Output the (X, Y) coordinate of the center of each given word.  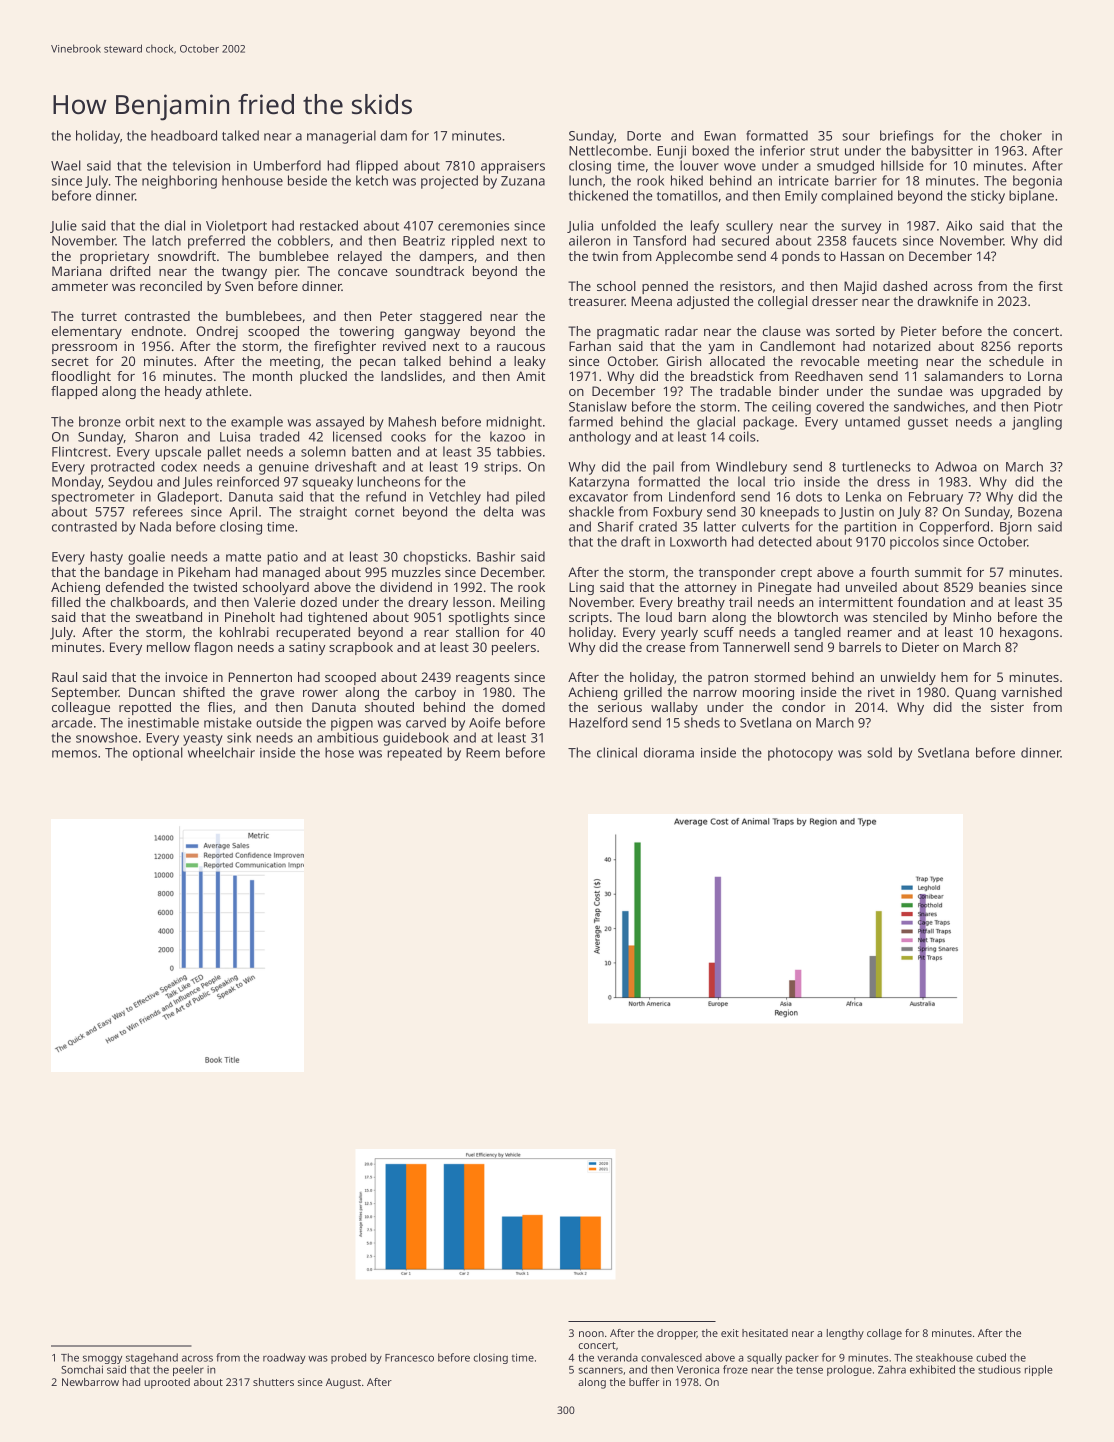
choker (1021, 135)
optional (158, 754)
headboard (184, 135)
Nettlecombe (608, 150)
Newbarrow (90, 1382)
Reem (483, 753)
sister (1007, 707)
